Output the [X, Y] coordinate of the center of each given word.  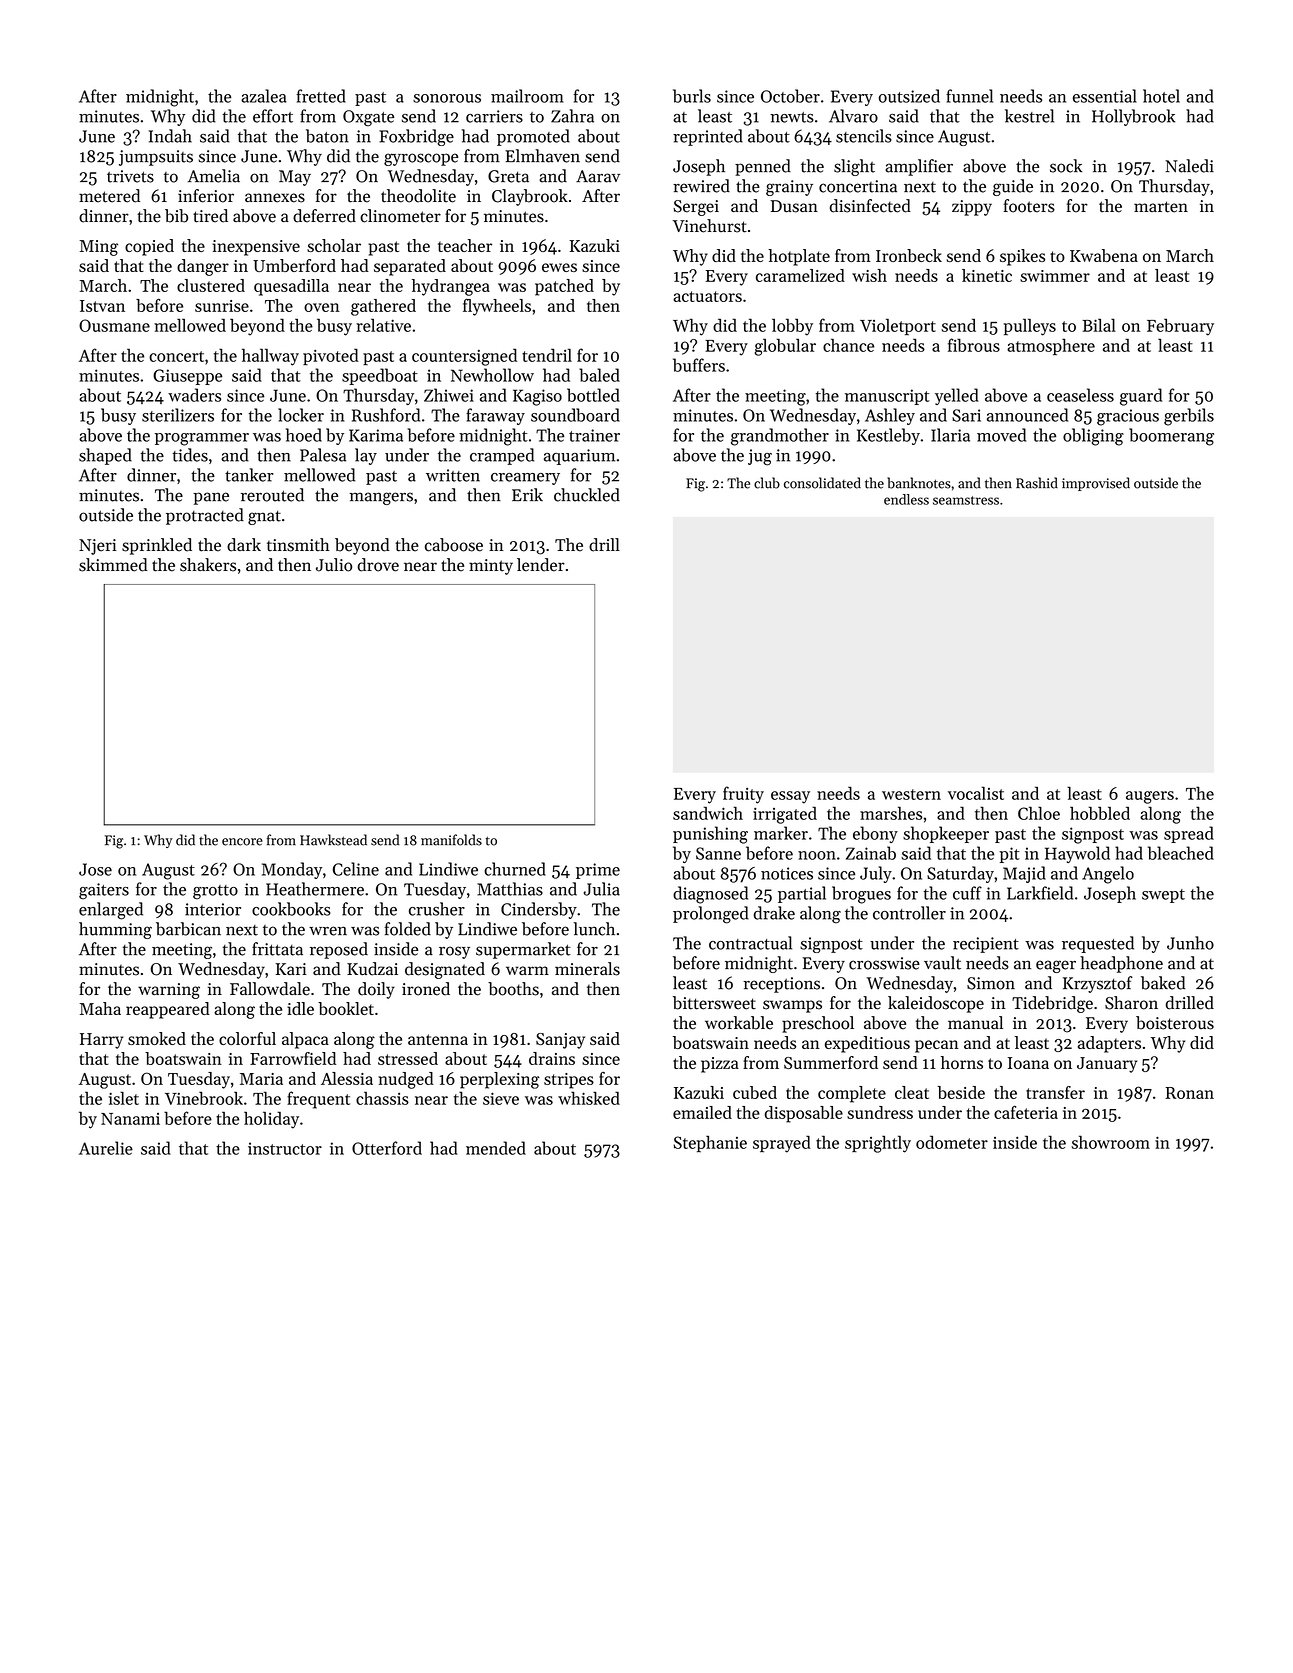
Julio [334, 565]
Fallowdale [270, 989]
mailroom [527, 96]
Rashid [1037, 483]
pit [1009, 855]
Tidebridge [1052, 1004]
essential [1105, 96]
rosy [454, 952]
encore [242, 842]
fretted [321, 96]
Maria [261, 1079]
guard [1141, 397]
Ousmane [114, 325]
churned [515, 869]
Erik [527, 494]
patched [564, 287]
